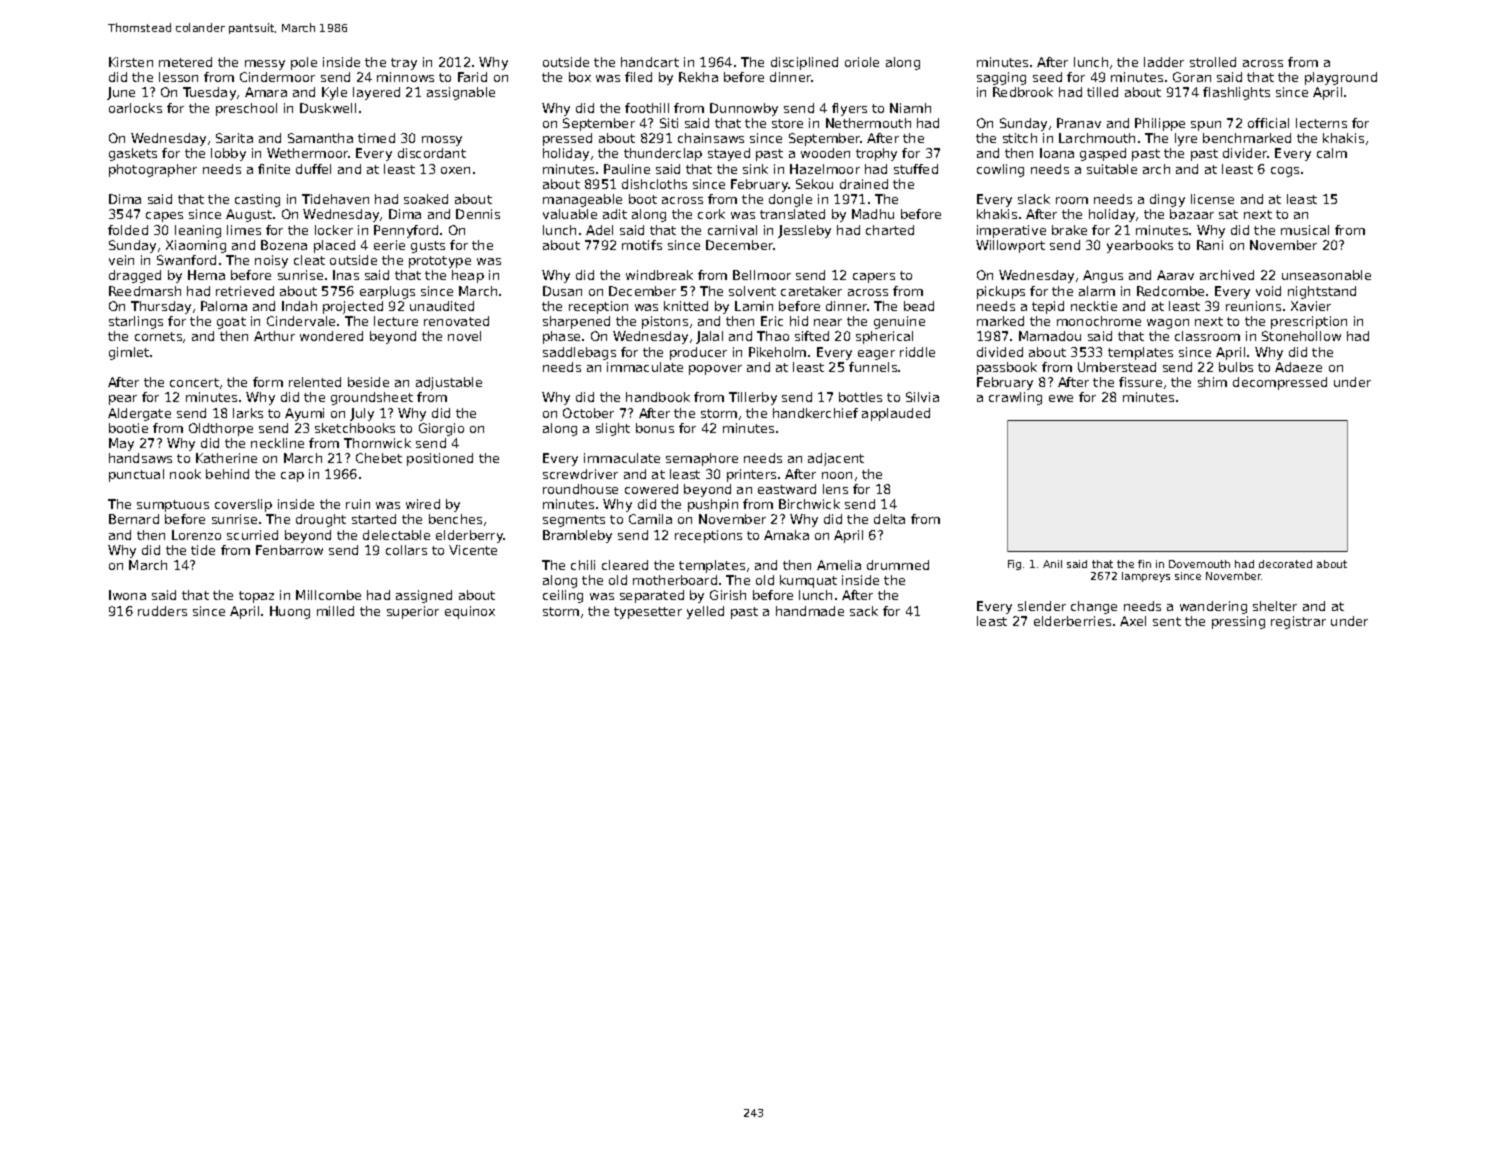 The height and width of the page is (1149, 1487). What do you see at coordinates (762, 275) in the page?
I see `Bellmoor` at bounding box center [762, 275].
